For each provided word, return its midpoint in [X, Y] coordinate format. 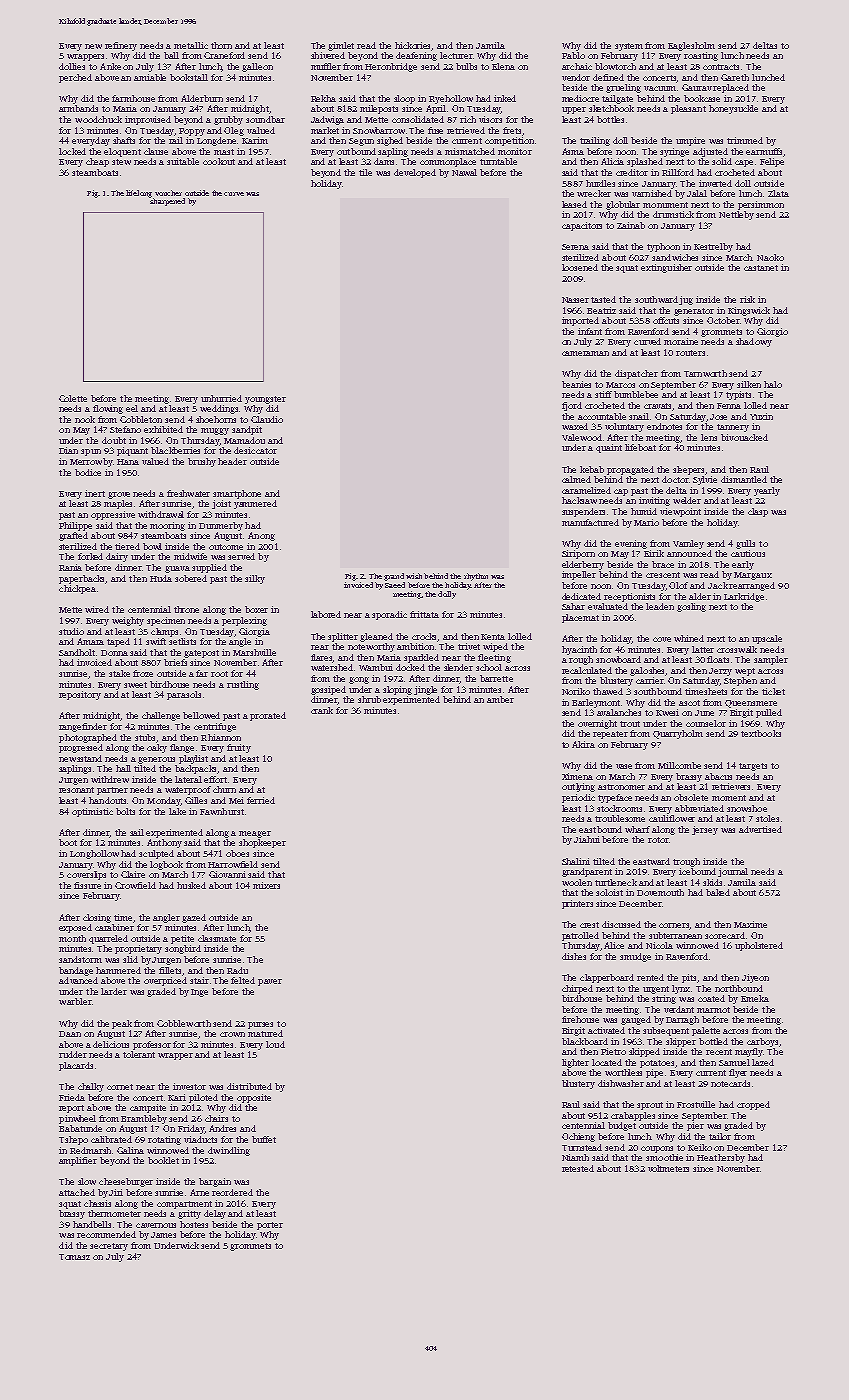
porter [270, 1226]
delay [215, 1214]
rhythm [476, 577]
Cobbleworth [184, 1023]
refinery [121, 46]
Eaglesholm [691, 46]
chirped [577, 989]
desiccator [255, 450]
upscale [767, 639]
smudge [635, 957]
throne [186, 609]
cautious [748, 553]
